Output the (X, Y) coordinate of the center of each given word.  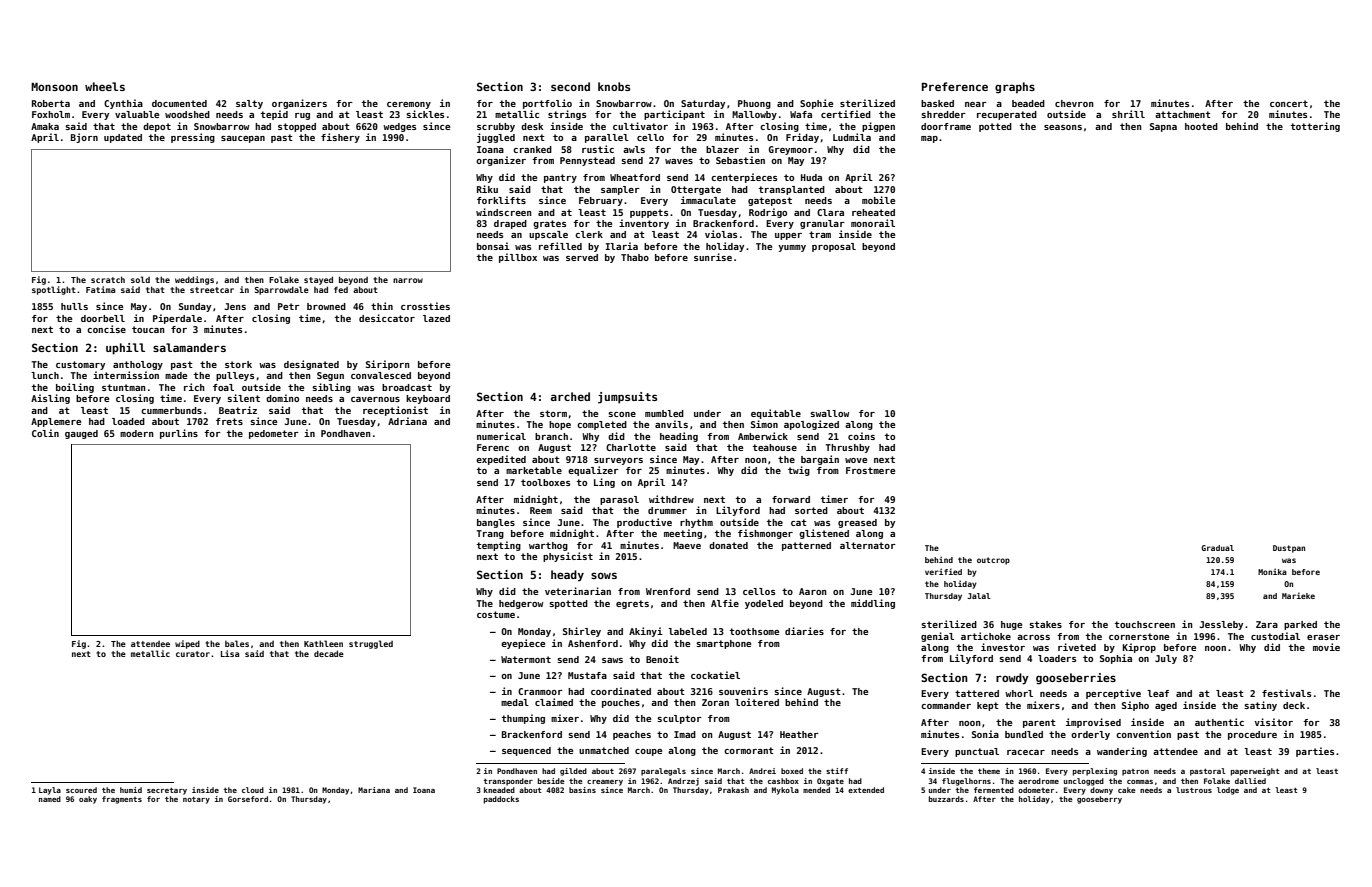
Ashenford (593, 643)
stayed (318, 280)
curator (193, 654)
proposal (834, 247)
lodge (1228, 791)
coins (861, 436)
